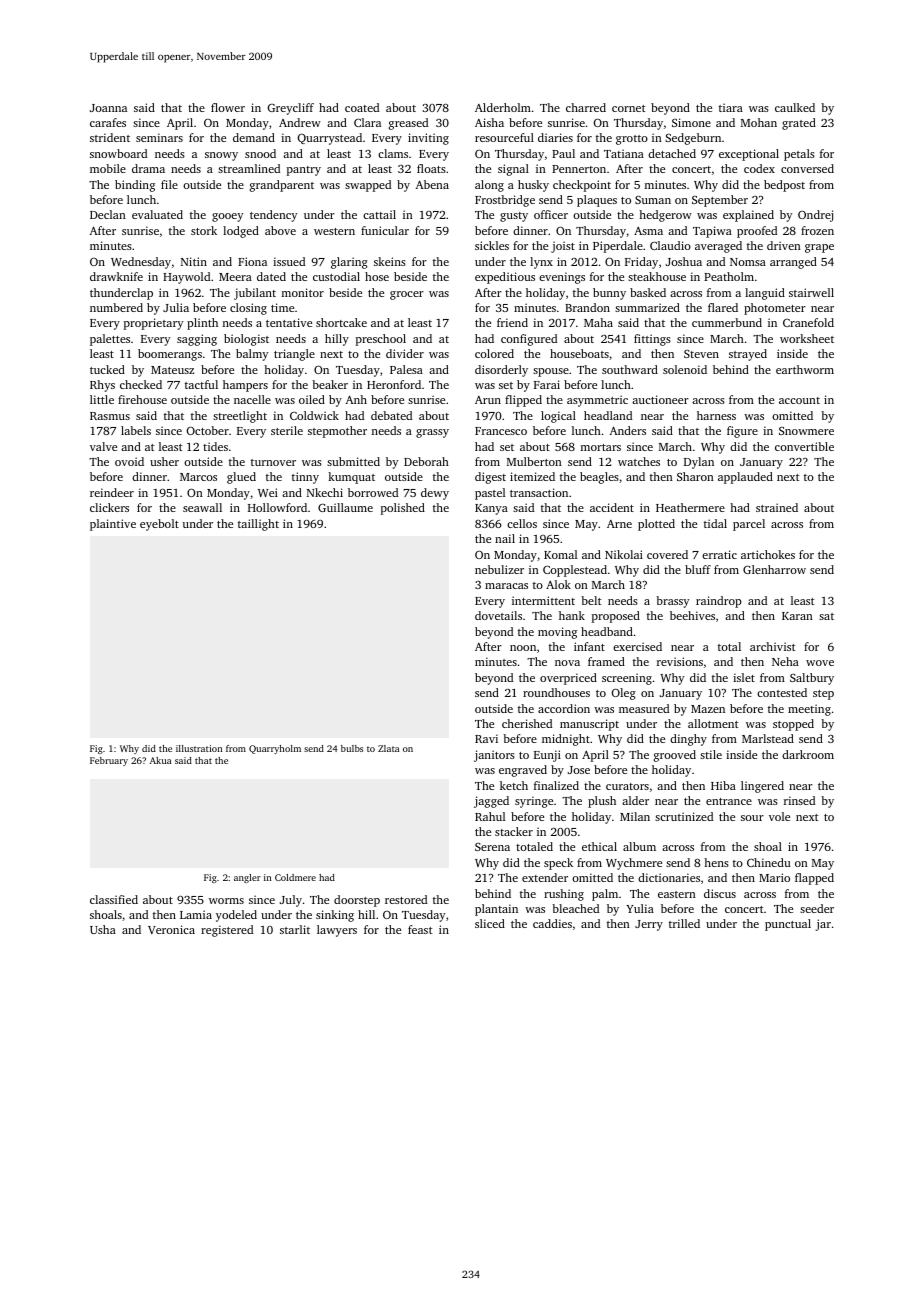 The image size is (924, 1308). What do you see at coordinates (103, 446) in the image?
I see `valve` at bounding box center [103, 446].
